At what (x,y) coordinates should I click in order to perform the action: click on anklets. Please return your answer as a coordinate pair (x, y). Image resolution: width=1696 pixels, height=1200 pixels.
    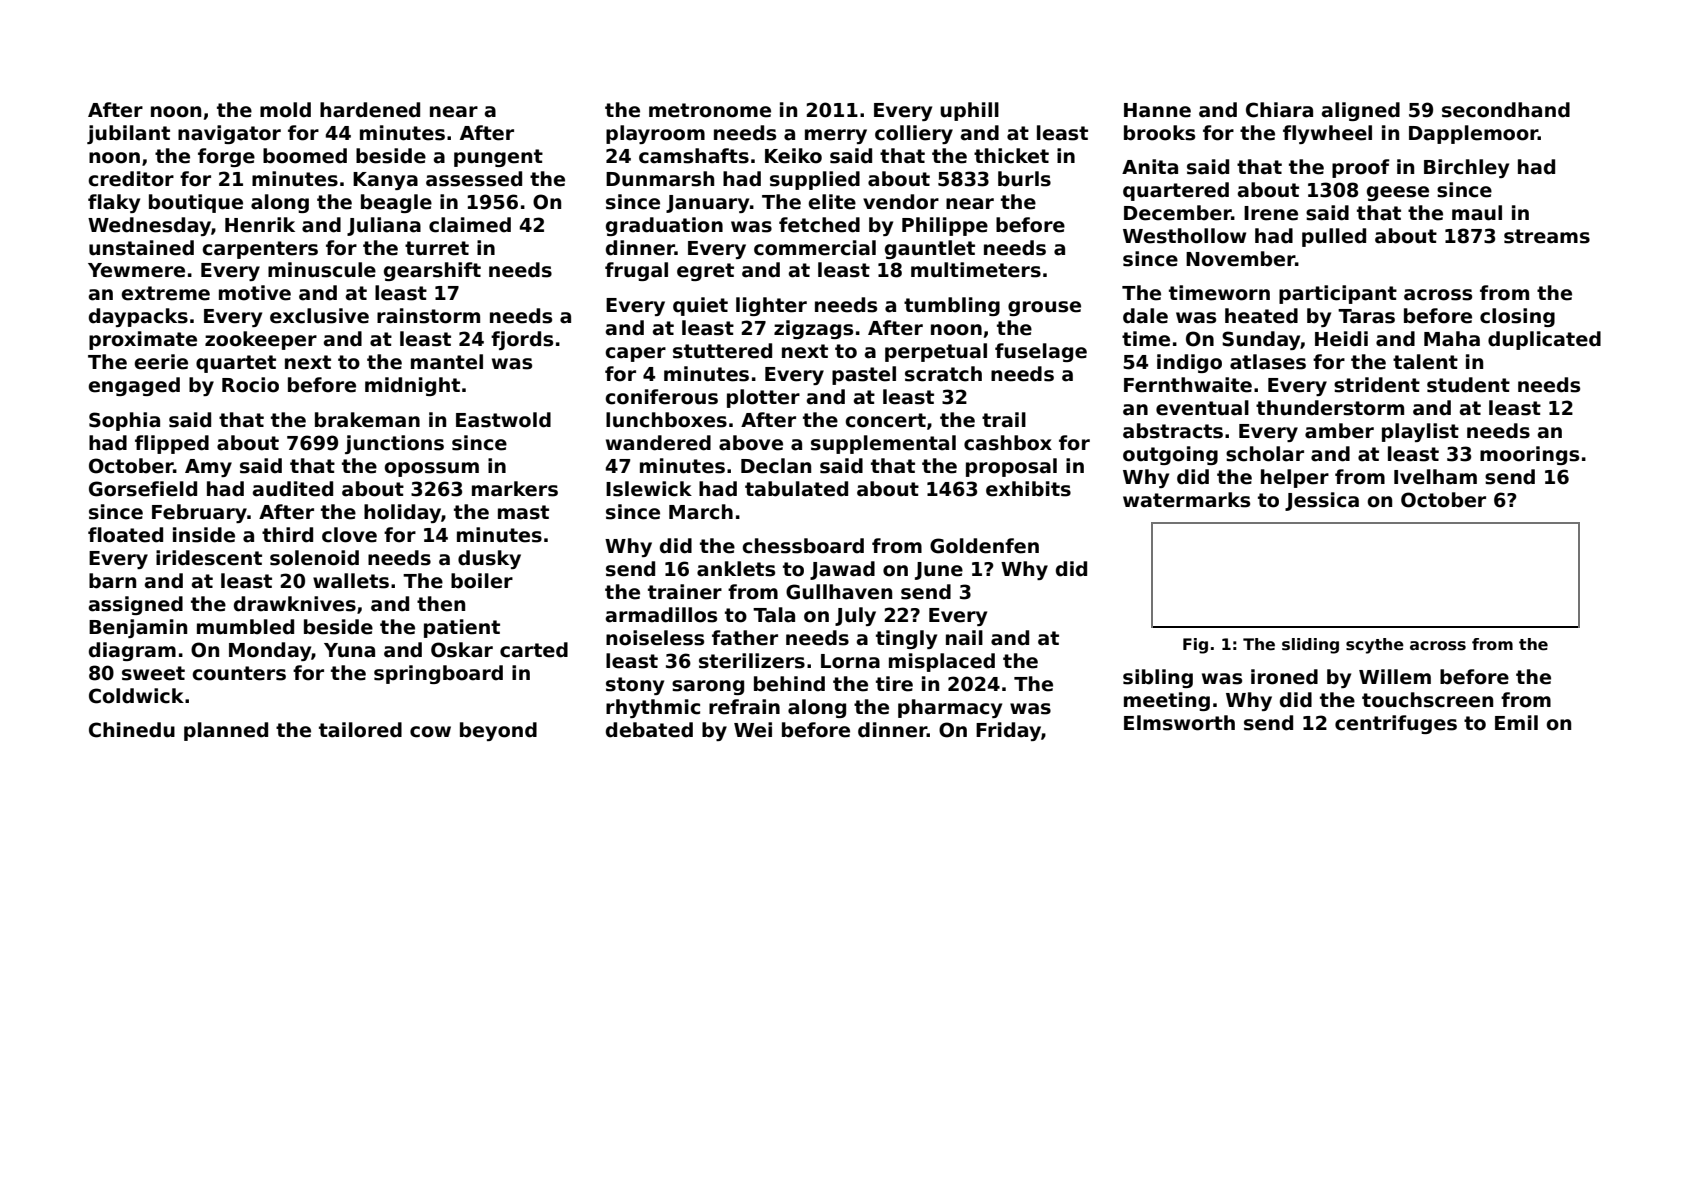
    Looking at the image, I should click on (736, 569).
